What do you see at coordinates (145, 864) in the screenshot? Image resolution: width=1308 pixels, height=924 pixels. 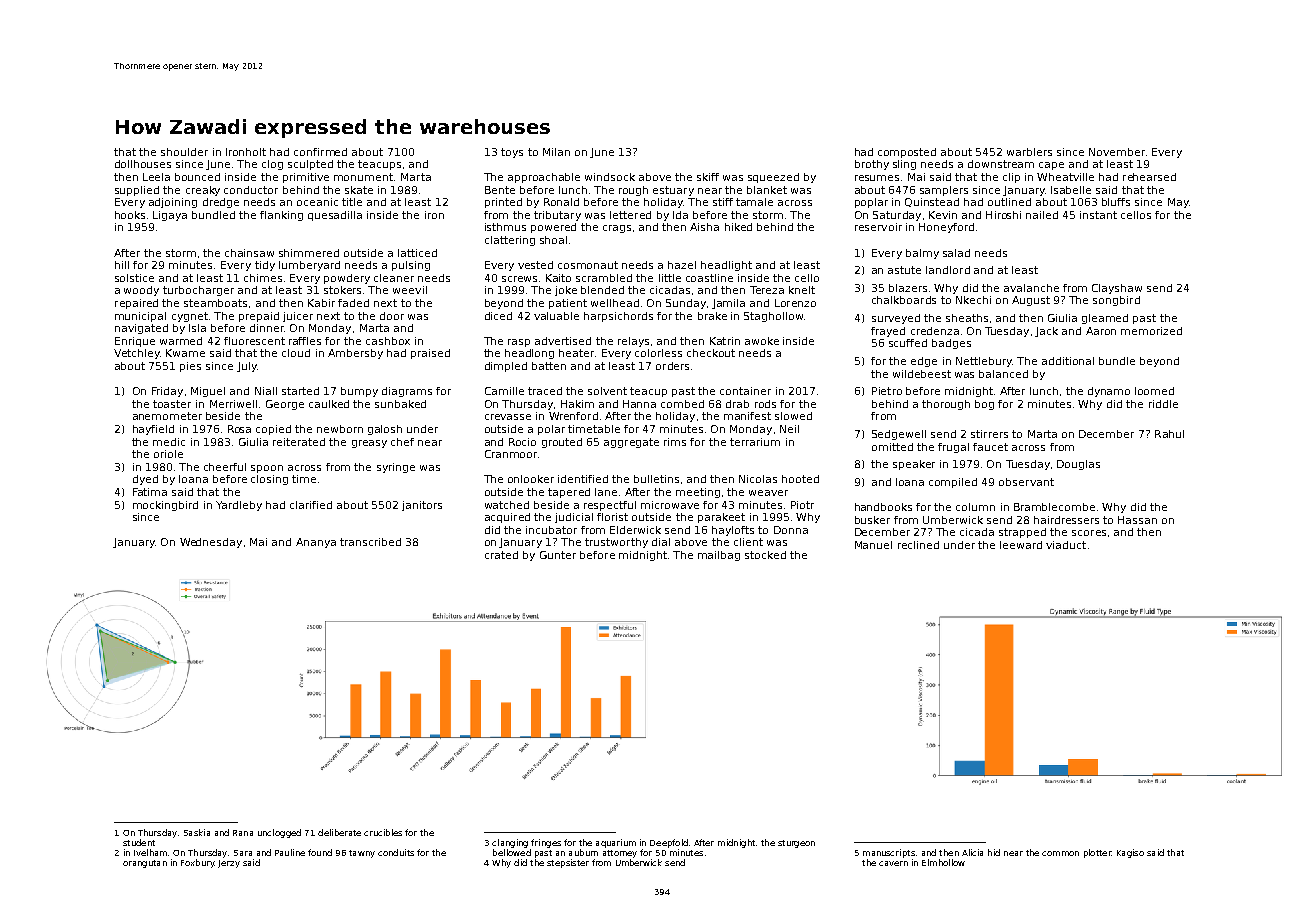 I see `orangutan` at bounding box center [145, 864].
